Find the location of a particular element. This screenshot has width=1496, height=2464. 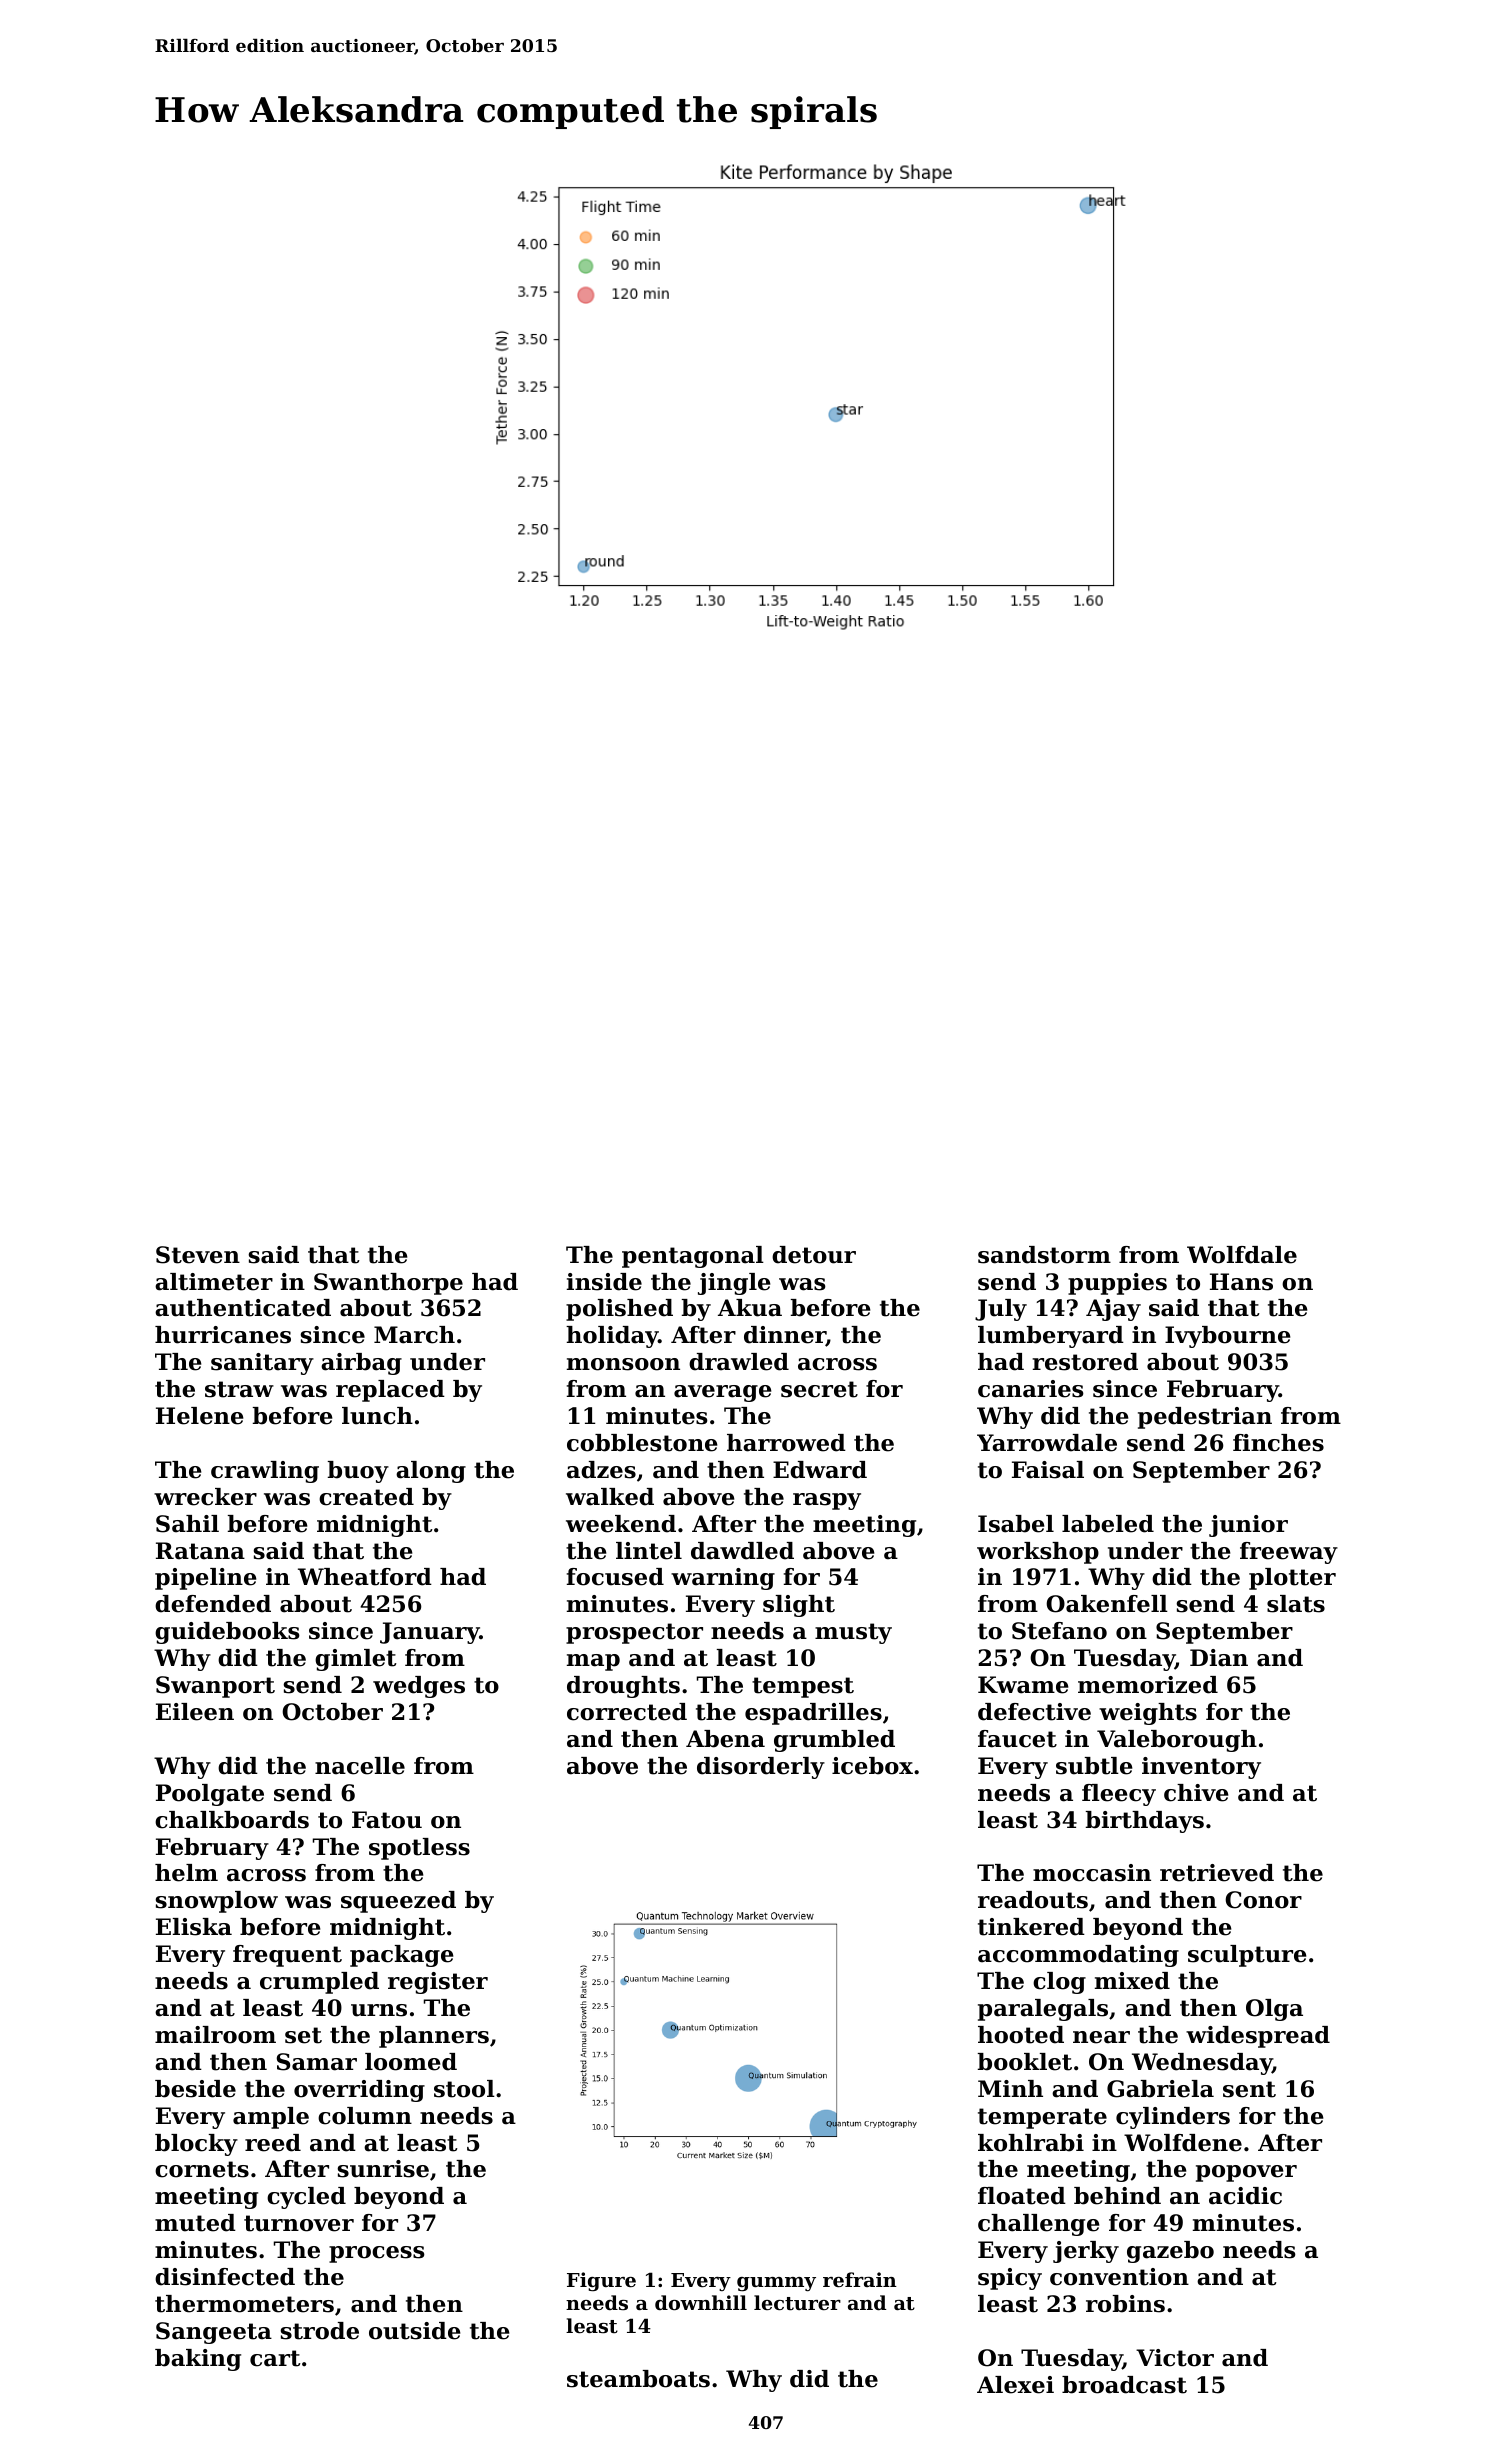

Sangeeta is located at coordinates (214, 2333).
